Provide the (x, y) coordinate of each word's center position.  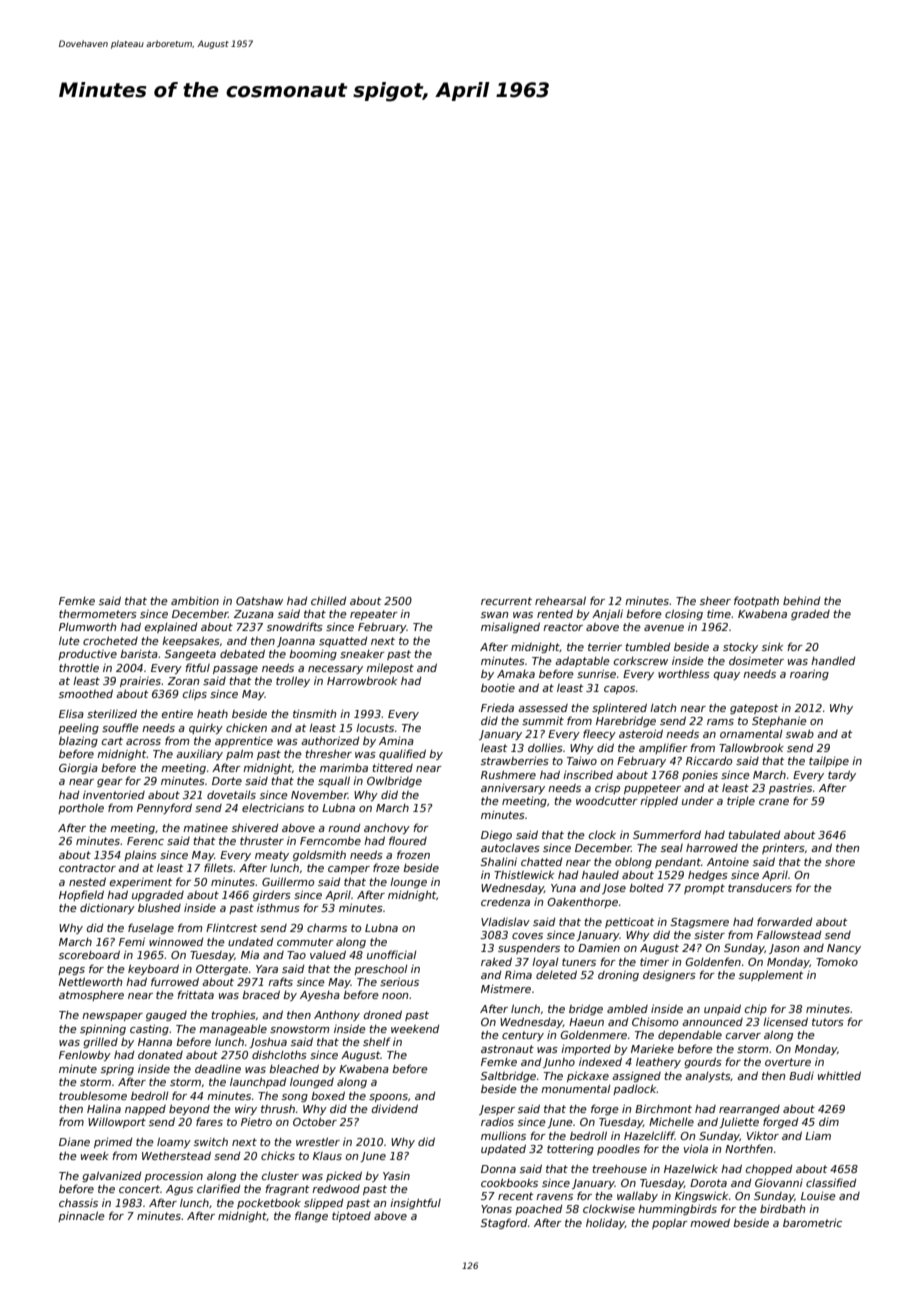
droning (618, 976)
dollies (545, 748)
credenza (505, 901)
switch (211, 1142)
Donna (498, 1169)
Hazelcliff (649, 1135)
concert (139, 1189)
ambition (195, 601)
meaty (272, 856)
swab (800, 733)
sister (709, 934)
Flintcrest (231, 928)
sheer (715, 601)
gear (110, 783)
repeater (374, 615)
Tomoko (837, 961)
